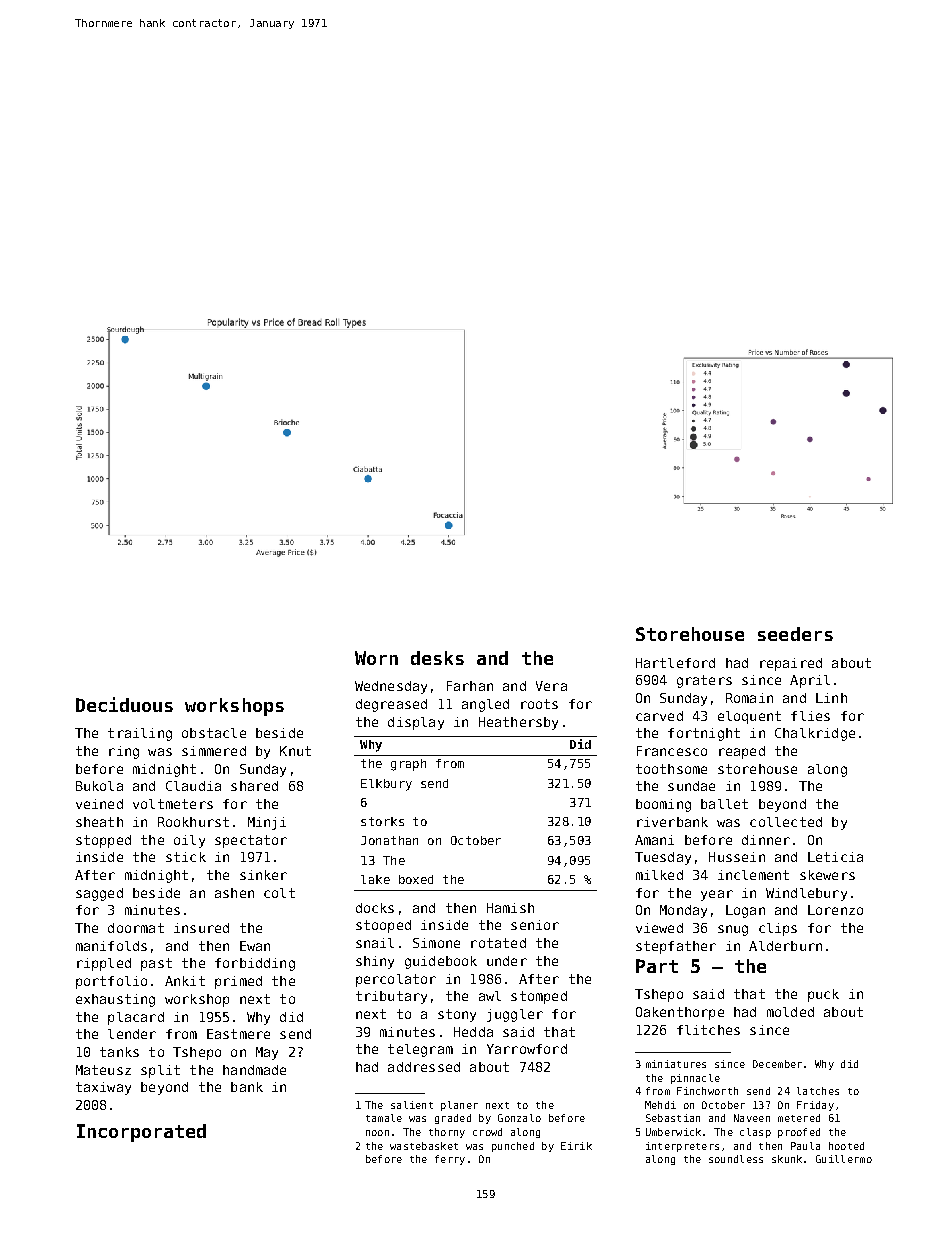 This document has height=1233, width=952. Describe the element at coordinates (389, 840) in the document. I see `Jonathan` at that location.
